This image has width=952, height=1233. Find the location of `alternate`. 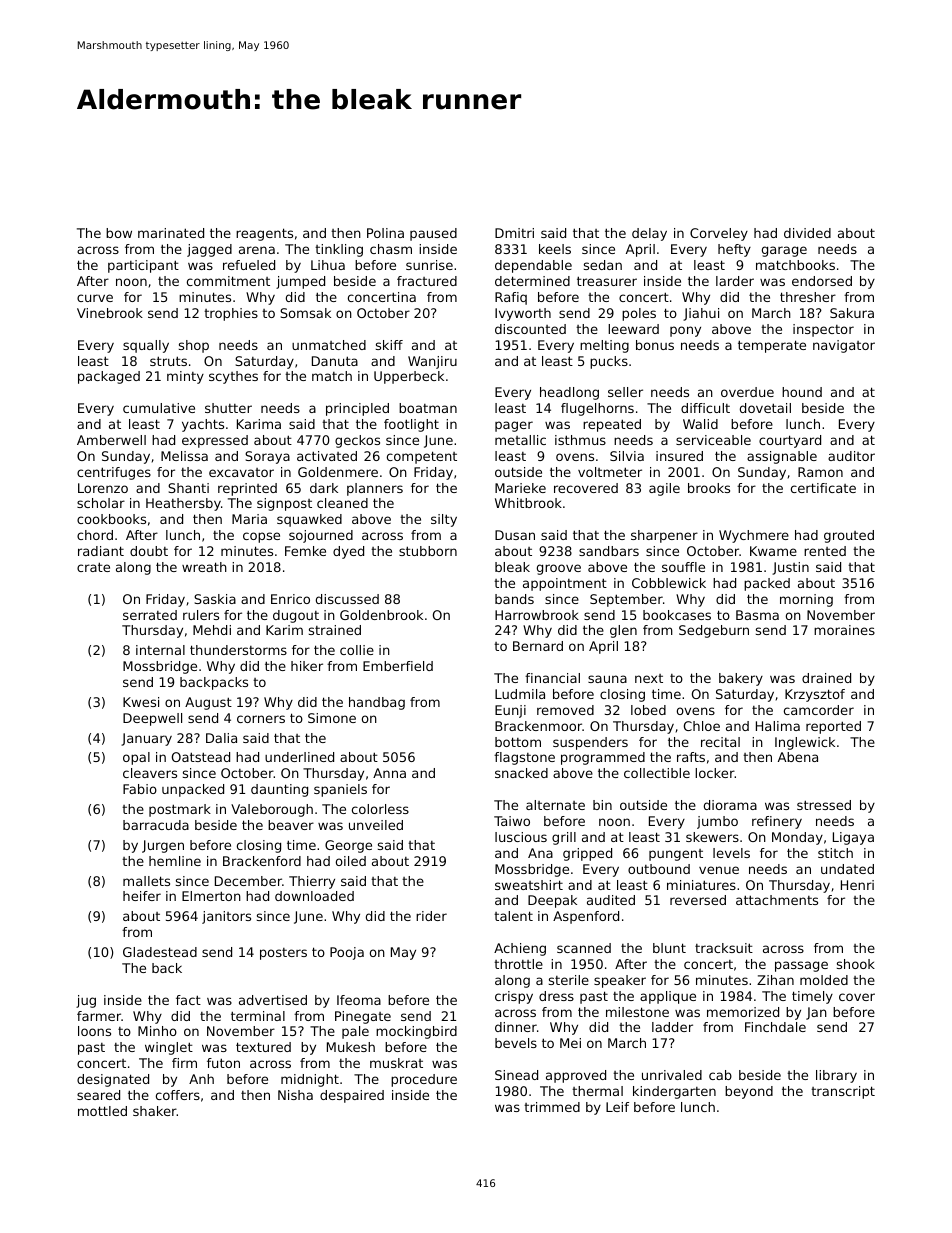

alternate is located at coordinates (555, 805).
